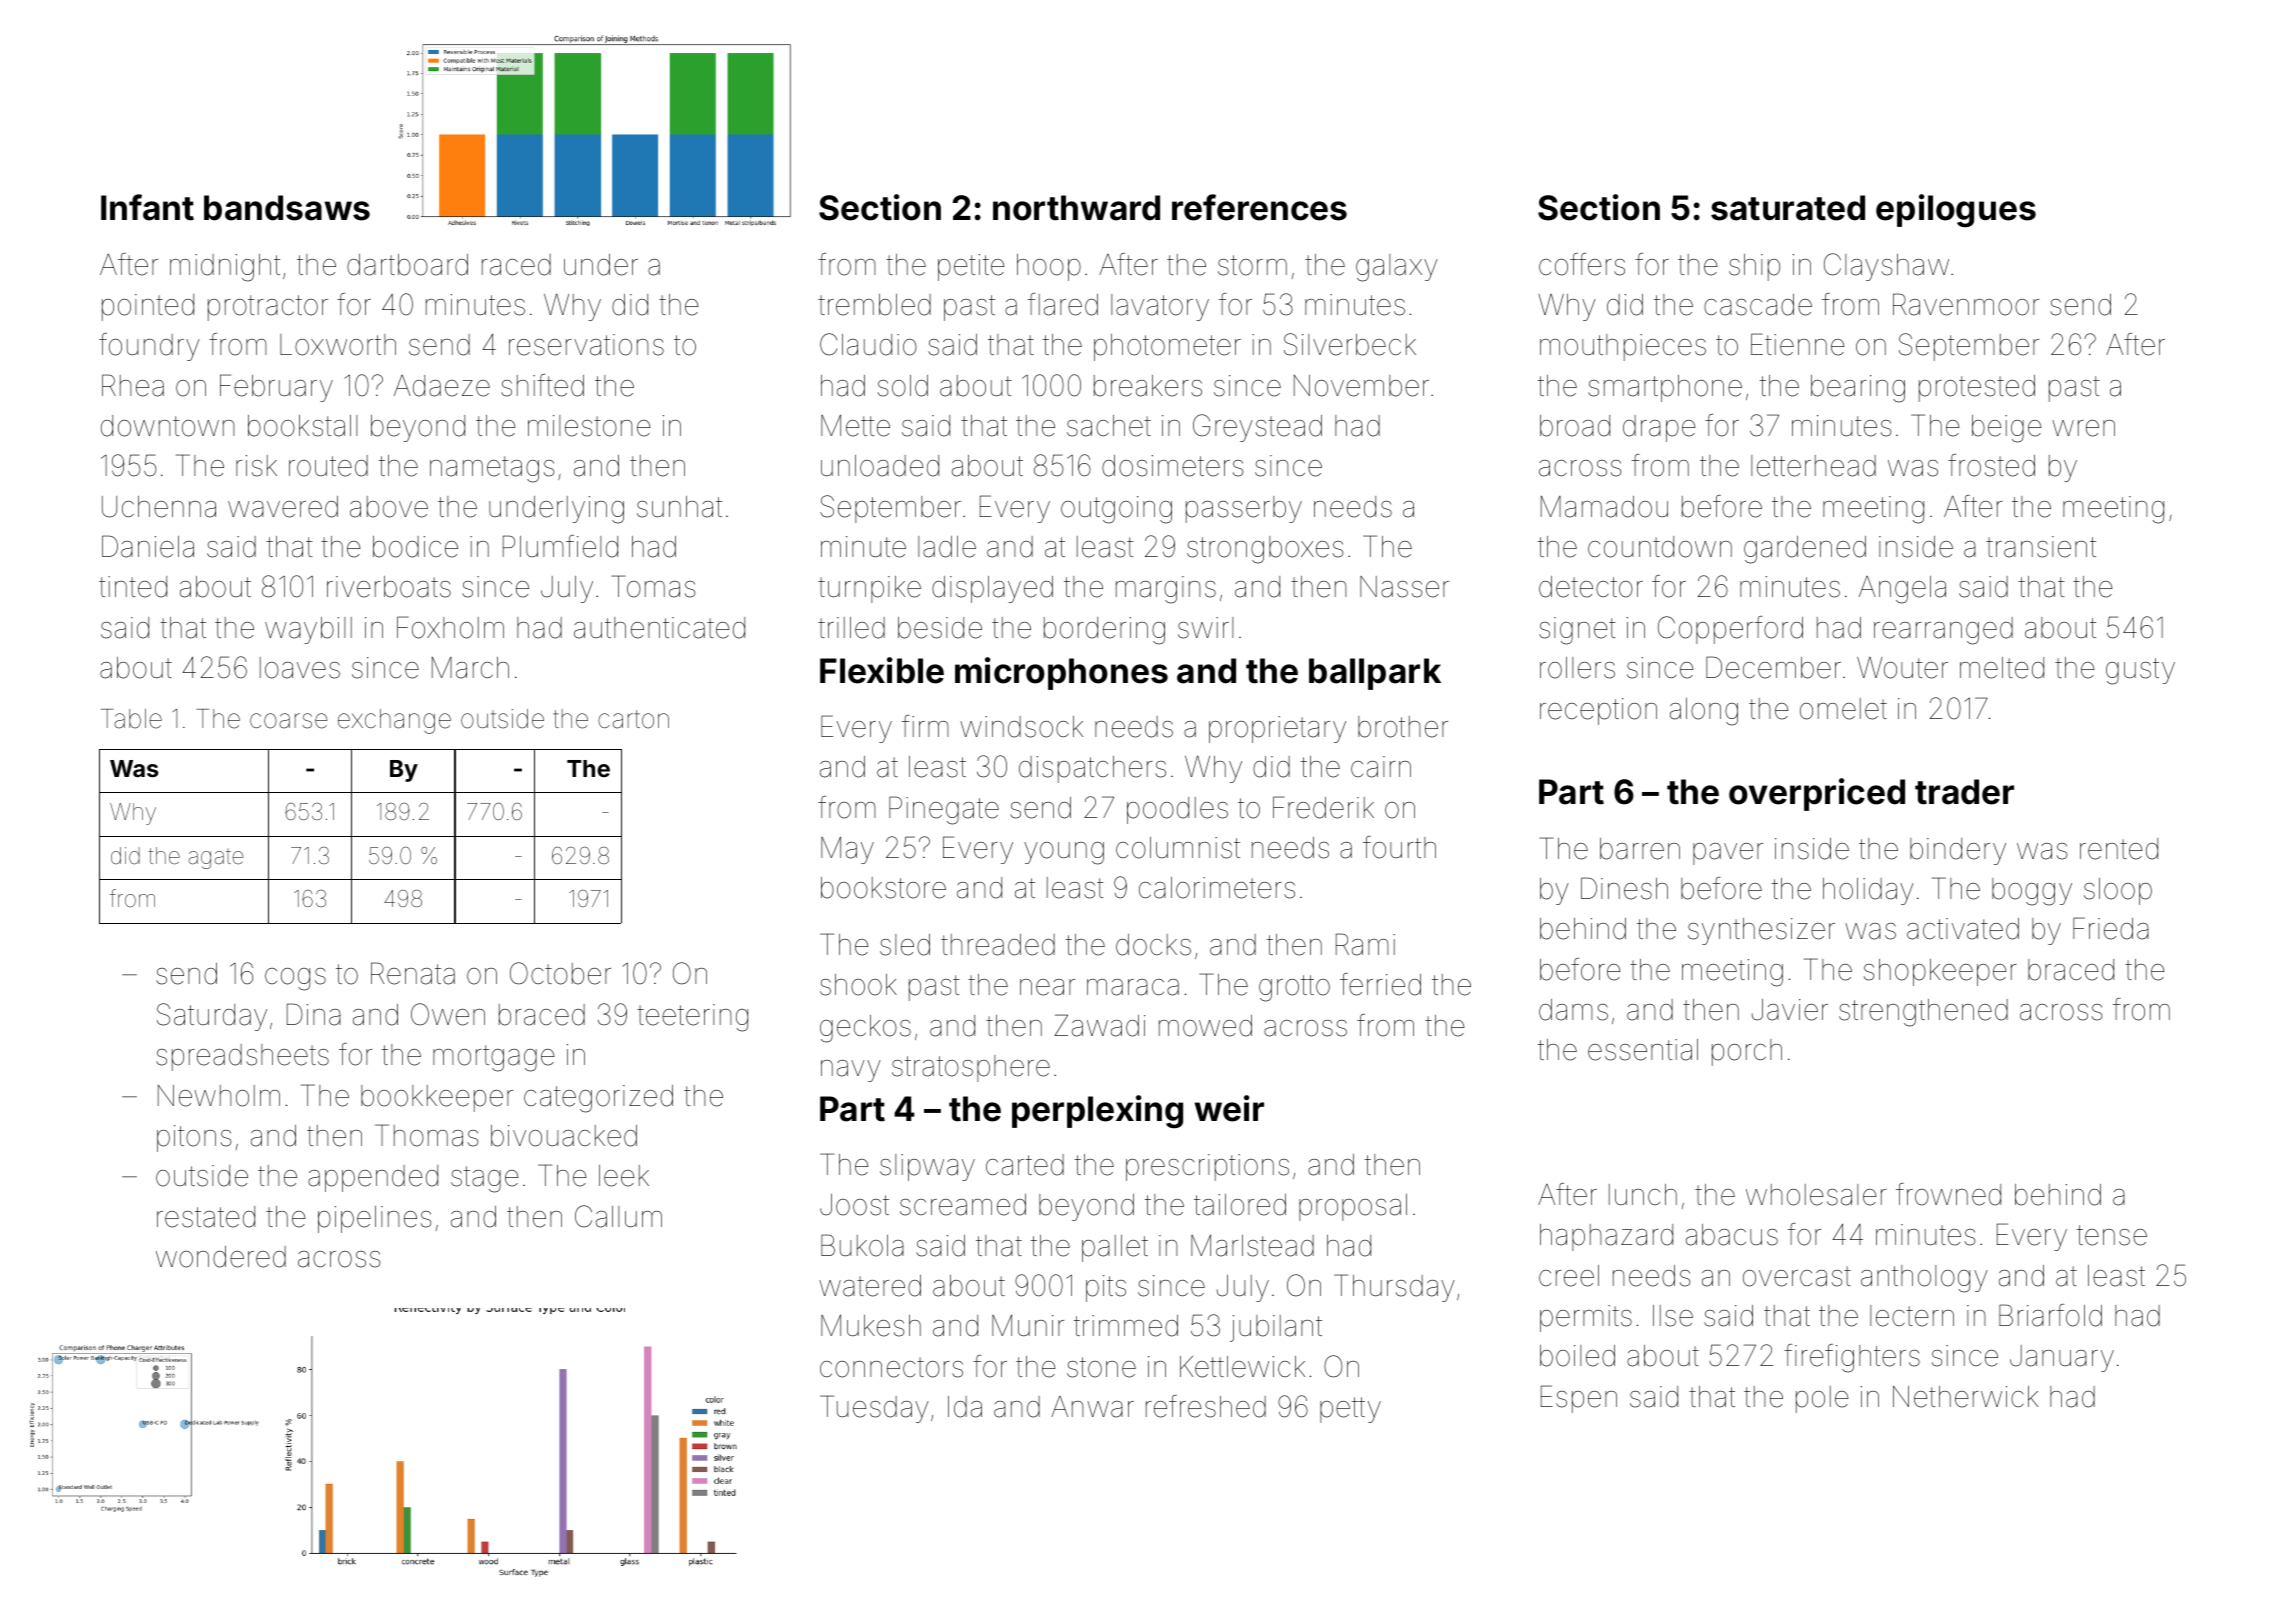 This document has height=1620, width=2292. I want to click on wondered, so click(221, 1257).
